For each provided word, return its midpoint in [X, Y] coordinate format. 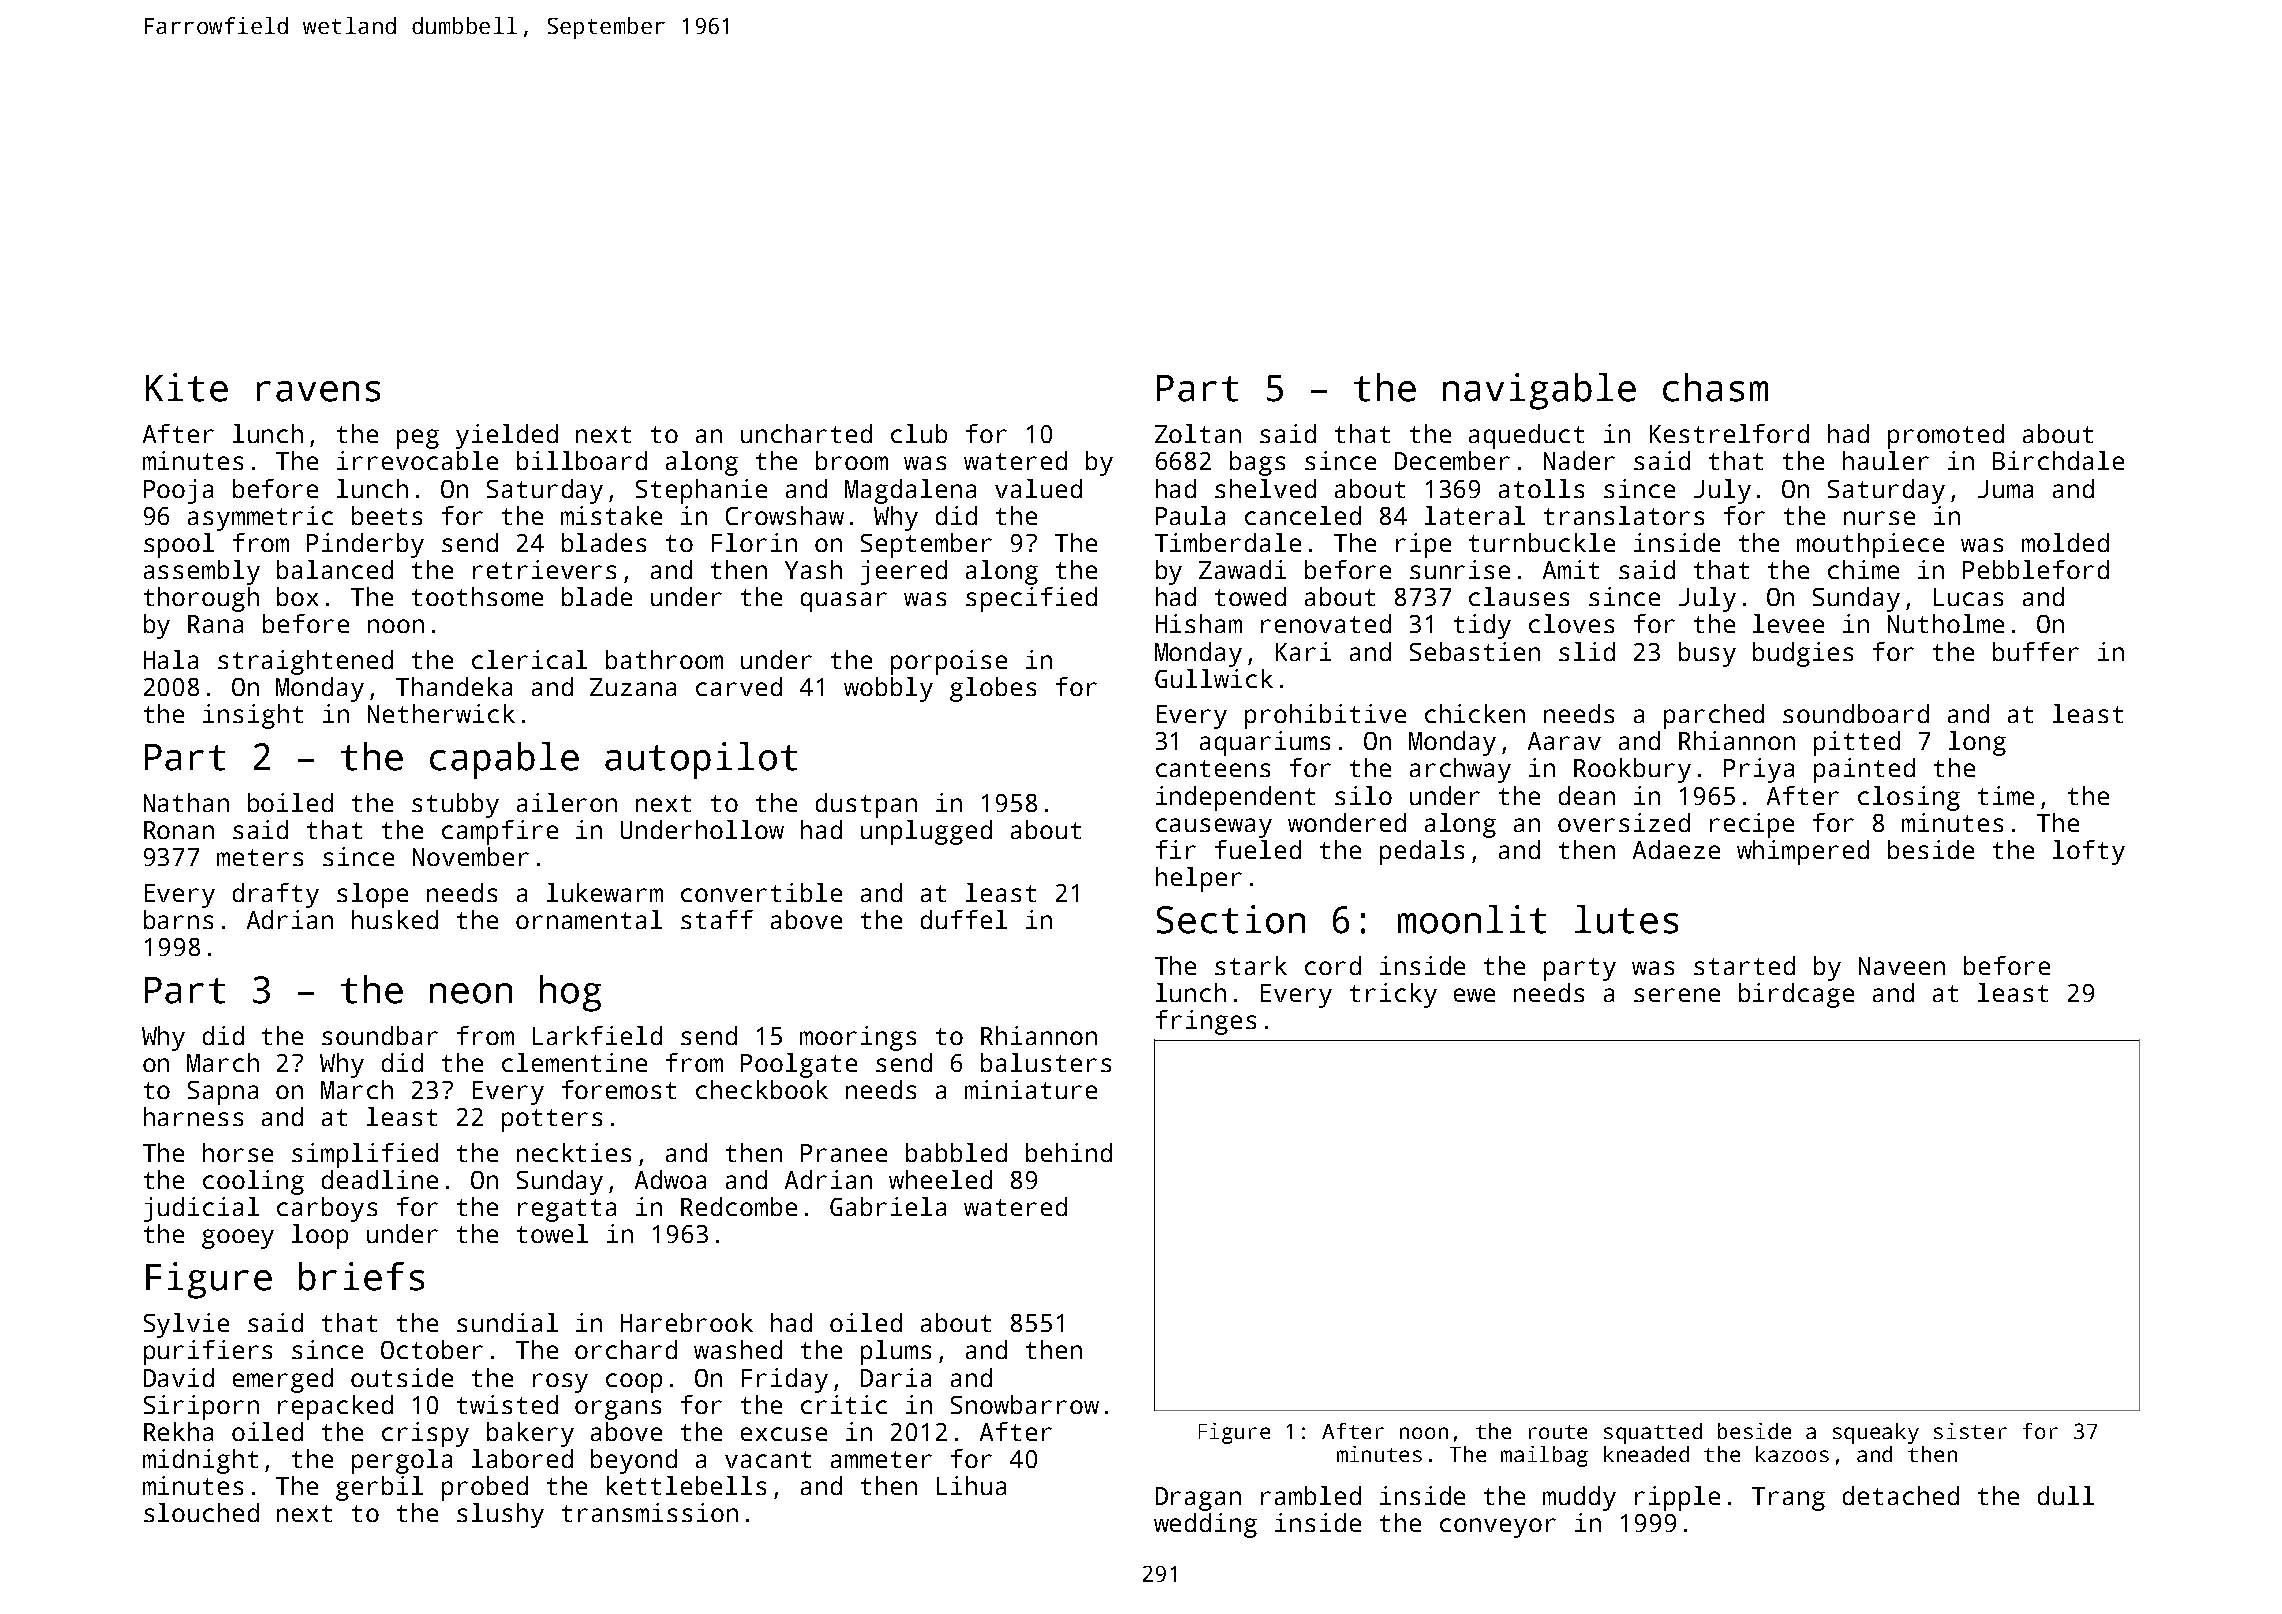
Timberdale [1228, 542]
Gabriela [888, 1206]
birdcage [1796, 995]
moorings [858, 1038]
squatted [1653, 1433]
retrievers [544, 569]
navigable [1539, 391]
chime [1863, 569]
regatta [567, 1210]
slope [372, 895]
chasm [1715, 387]
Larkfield [597, 1035]
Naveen [1902, 966]
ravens [318, 391]
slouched [201, 1512]
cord [1333, 965]
